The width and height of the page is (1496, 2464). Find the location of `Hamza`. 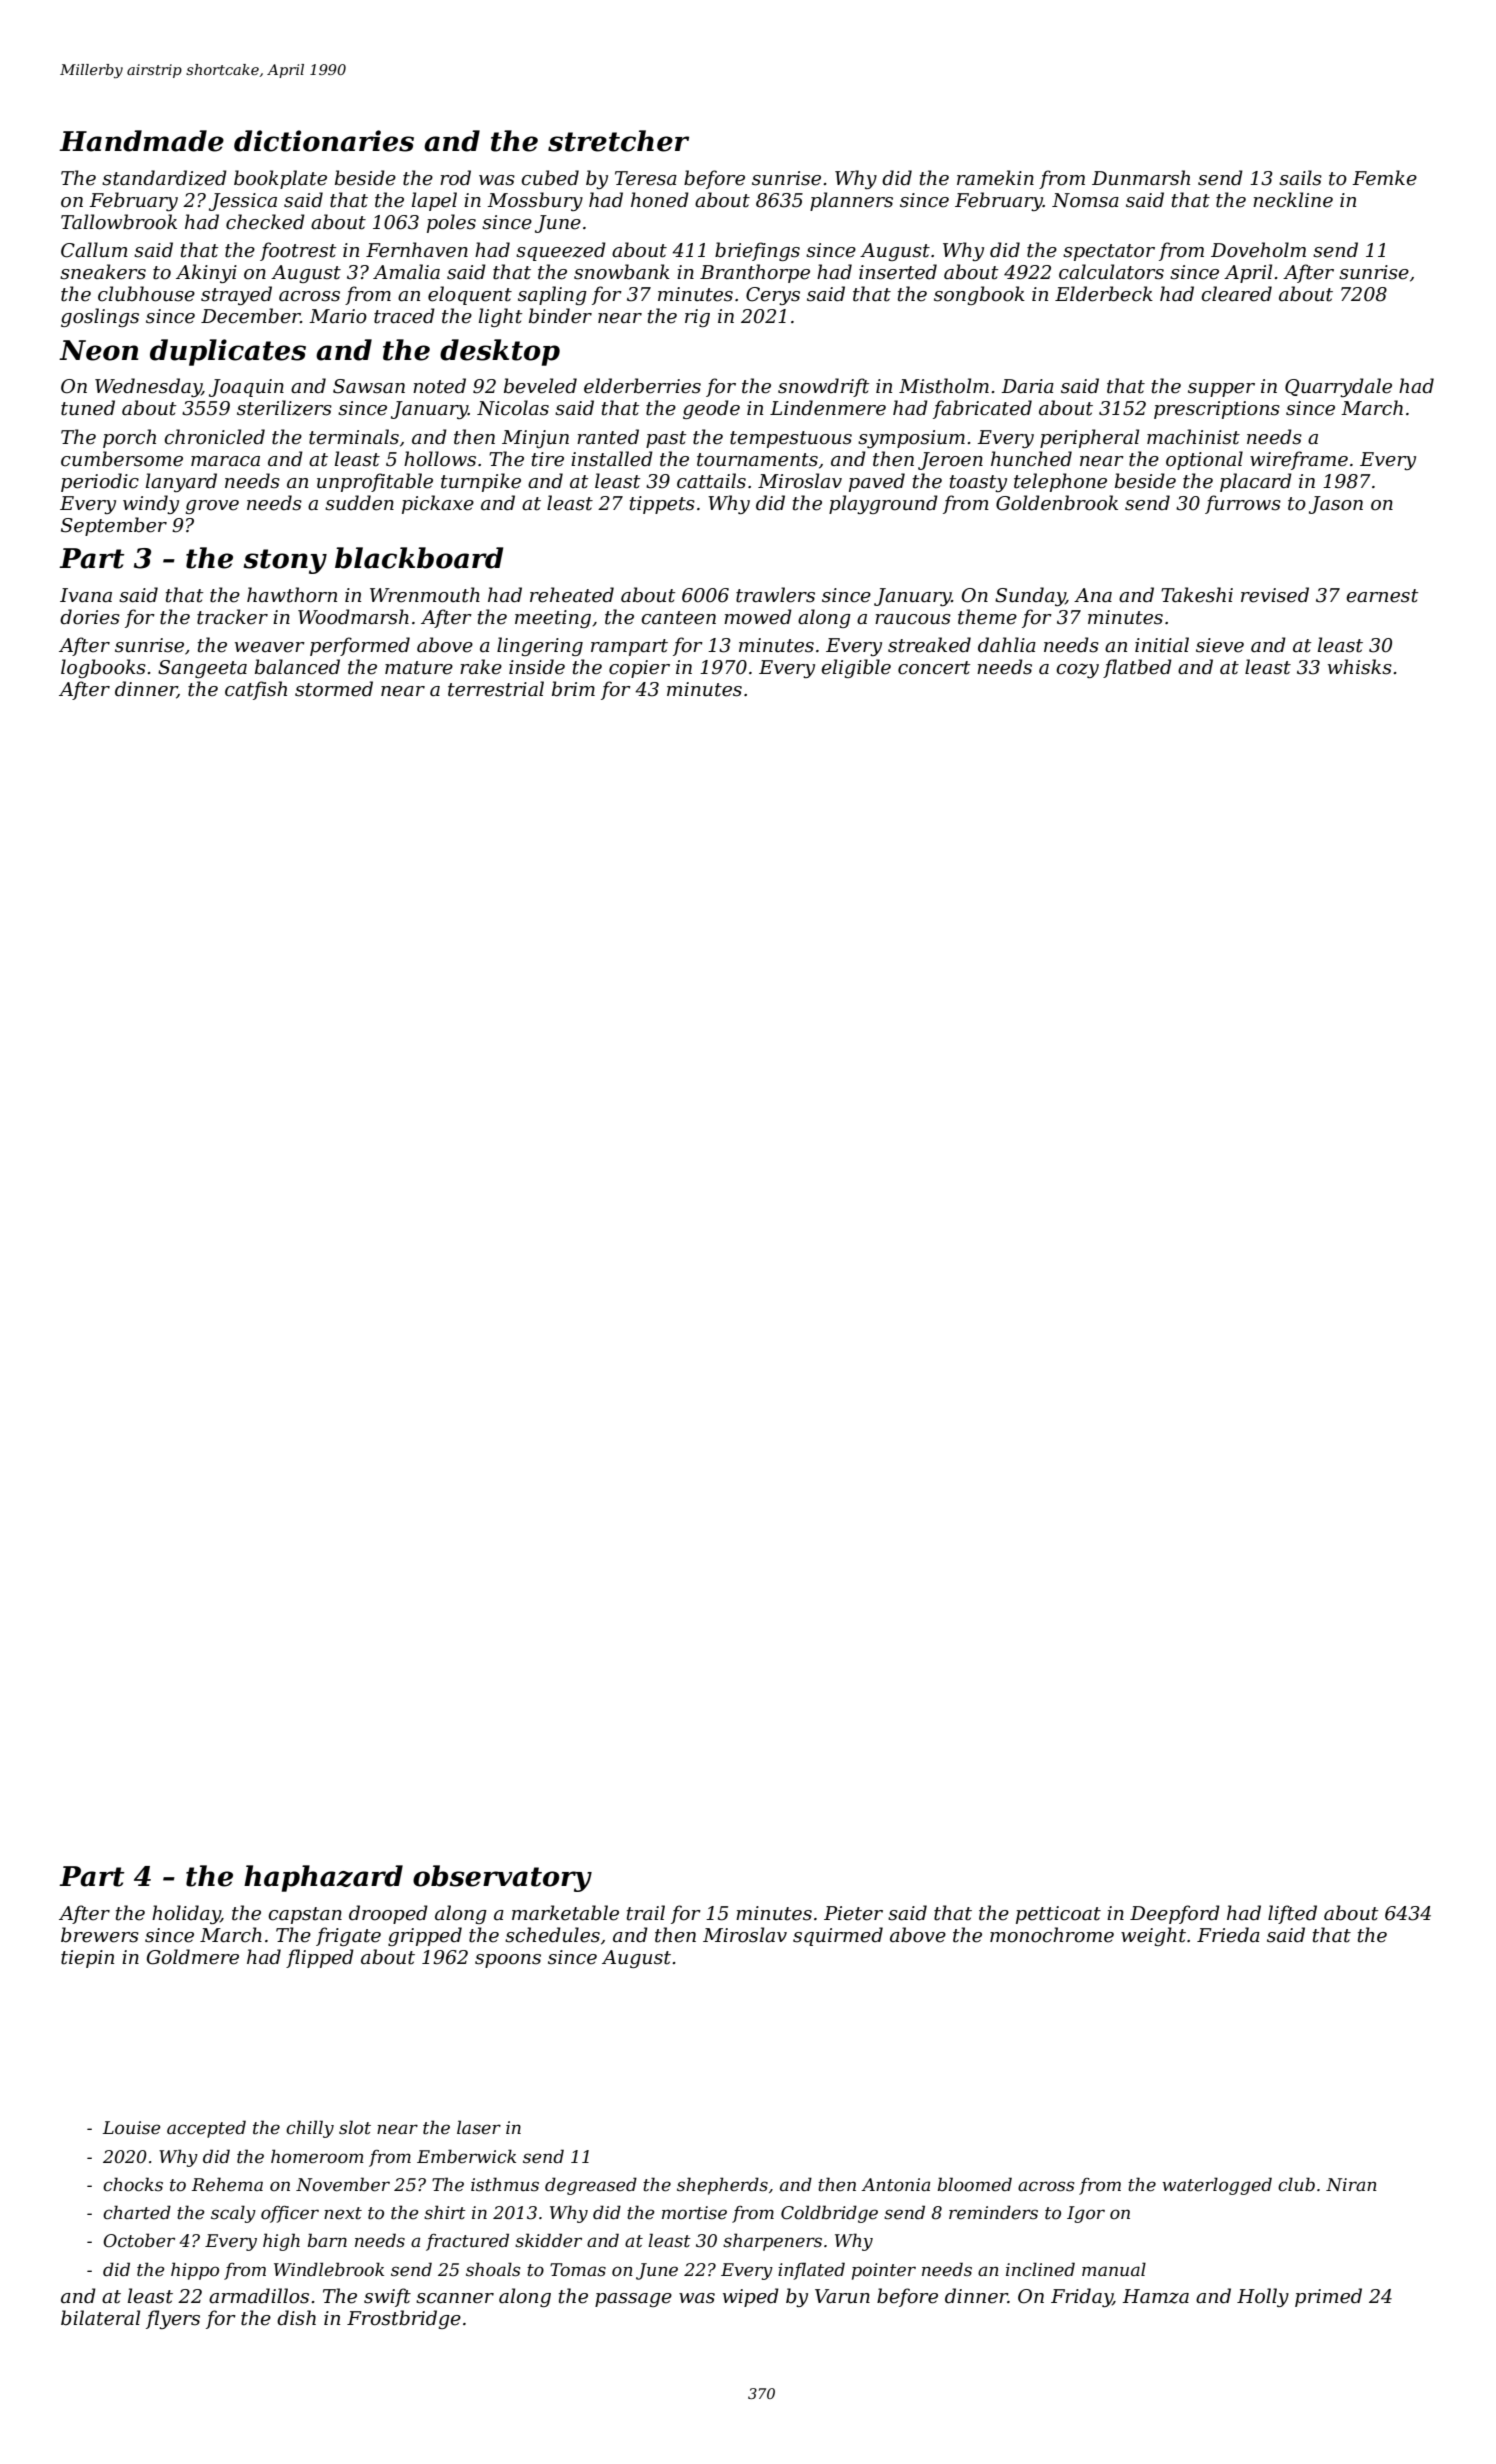

Hamza is located at coordinates (1155, 2296).
